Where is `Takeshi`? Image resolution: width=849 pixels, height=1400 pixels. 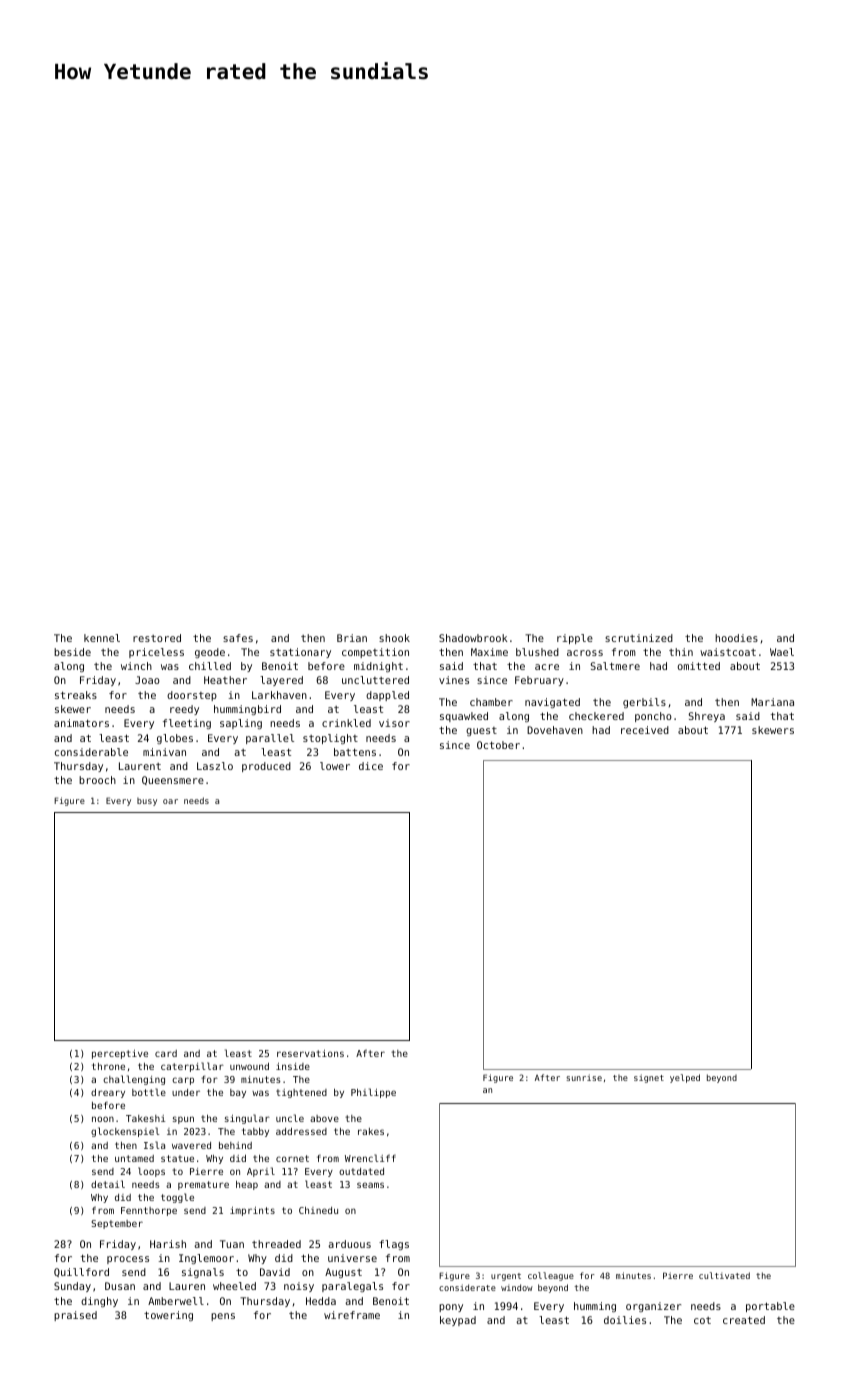 Takeshi is located at coordinates (145, 1118).
